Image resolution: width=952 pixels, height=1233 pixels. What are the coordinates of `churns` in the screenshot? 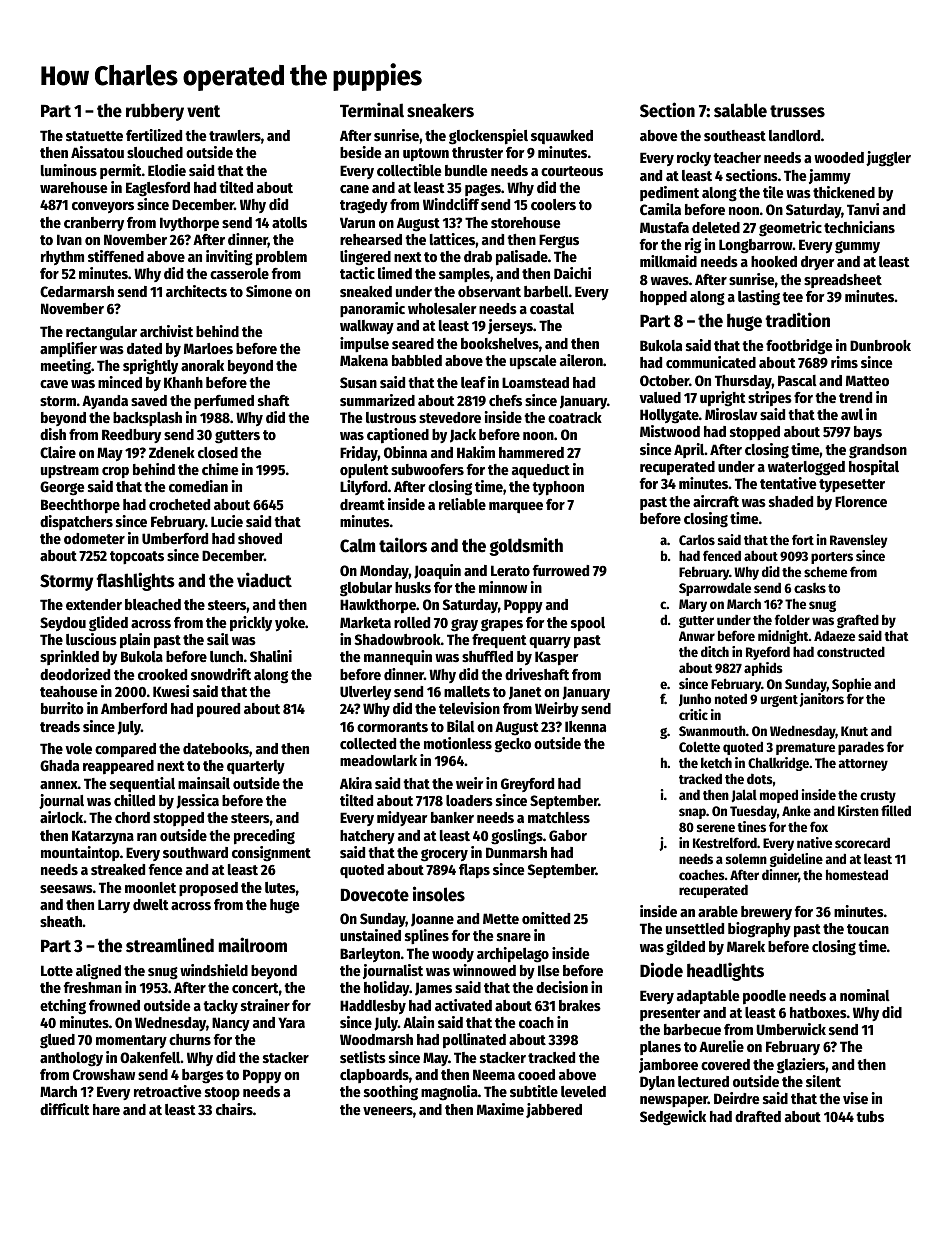 It's located at (190, 1039).
